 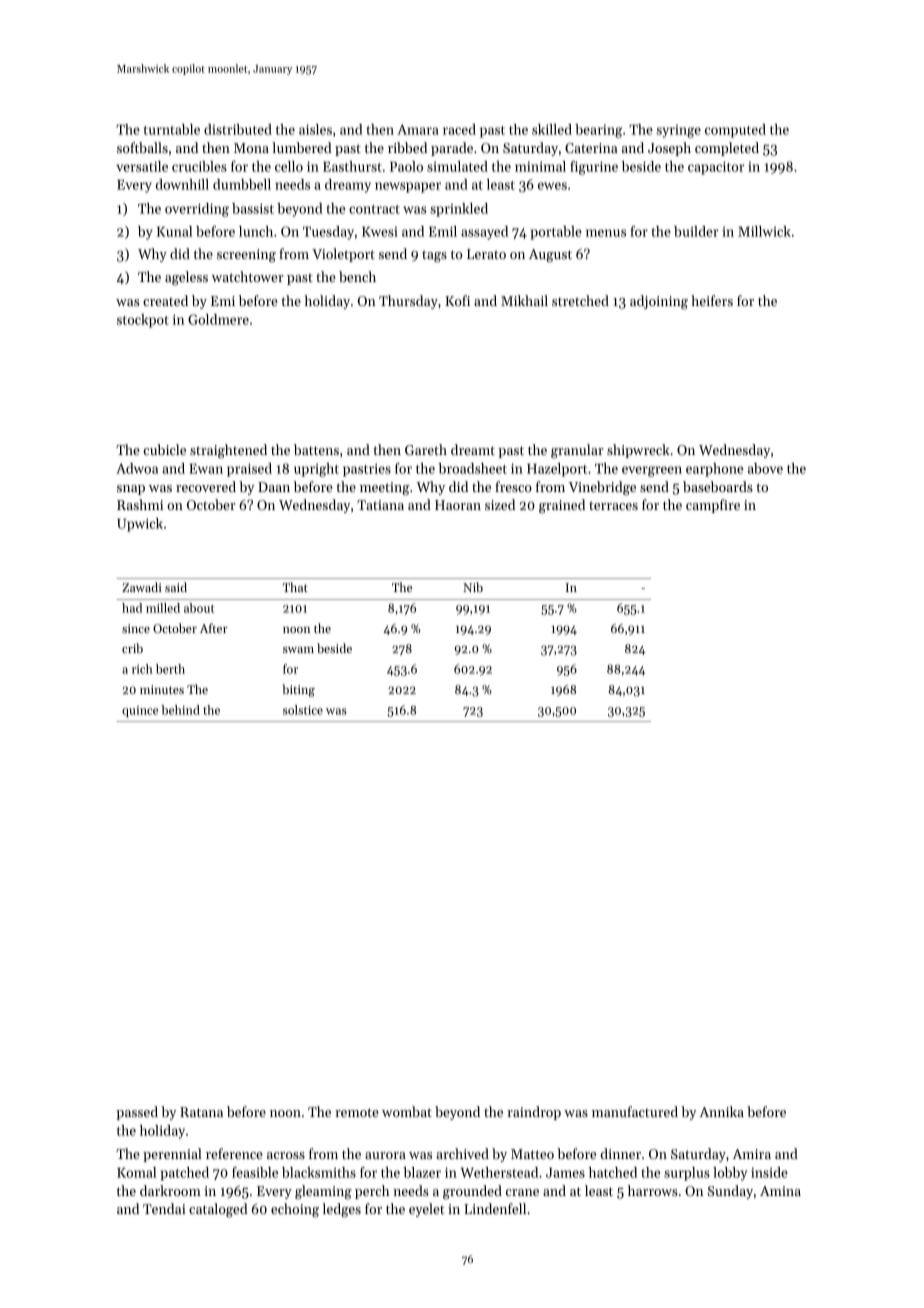 What do you see at coordinates (473, 587) in the image?
I see `Nib` at bounding box center [473, 587].
